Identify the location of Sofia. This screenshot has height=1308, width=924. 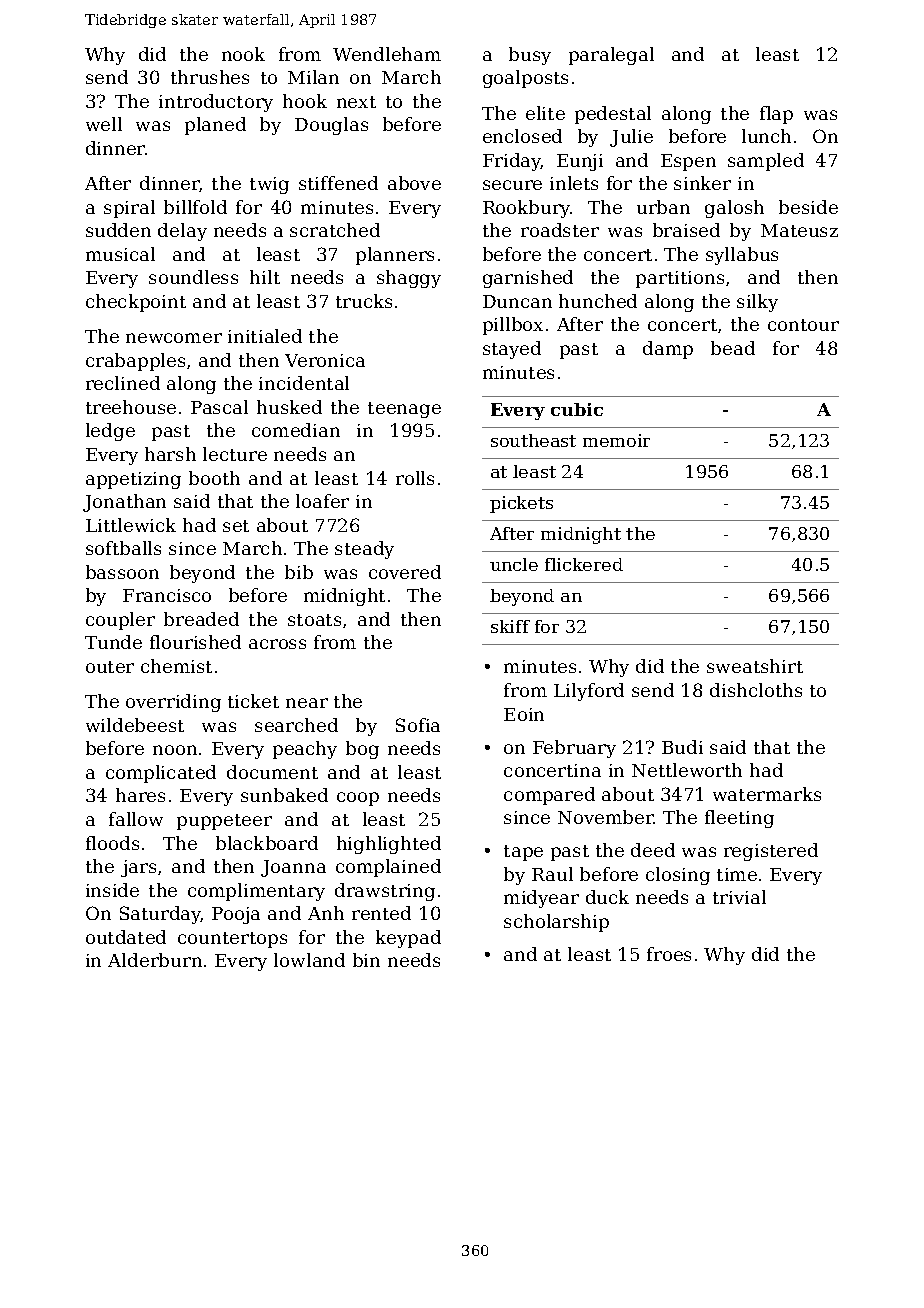
(418, 725).
